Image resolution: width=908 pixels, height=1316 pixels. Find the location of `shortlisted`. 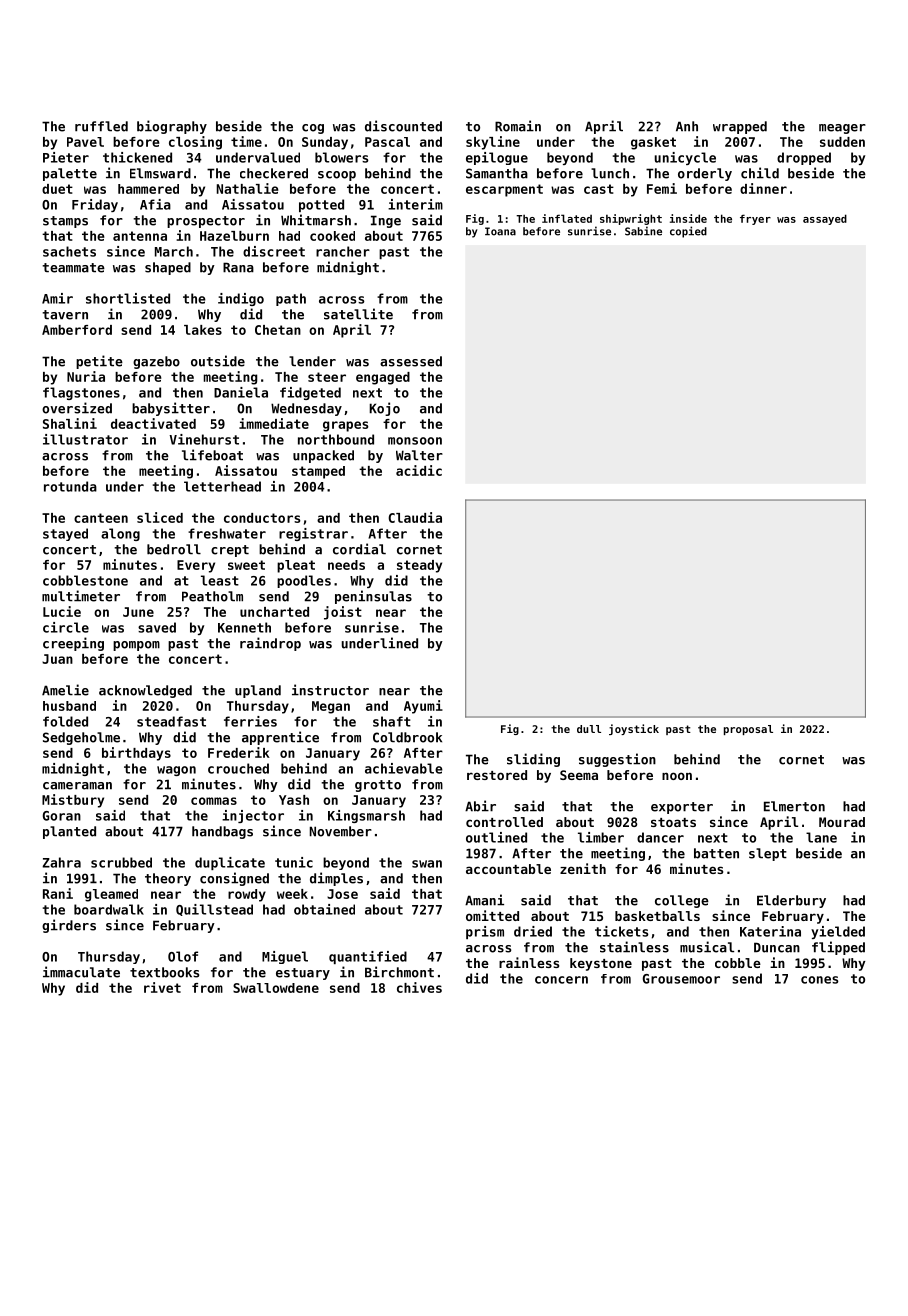

shortlisted is located at coordinates (128, 298).
